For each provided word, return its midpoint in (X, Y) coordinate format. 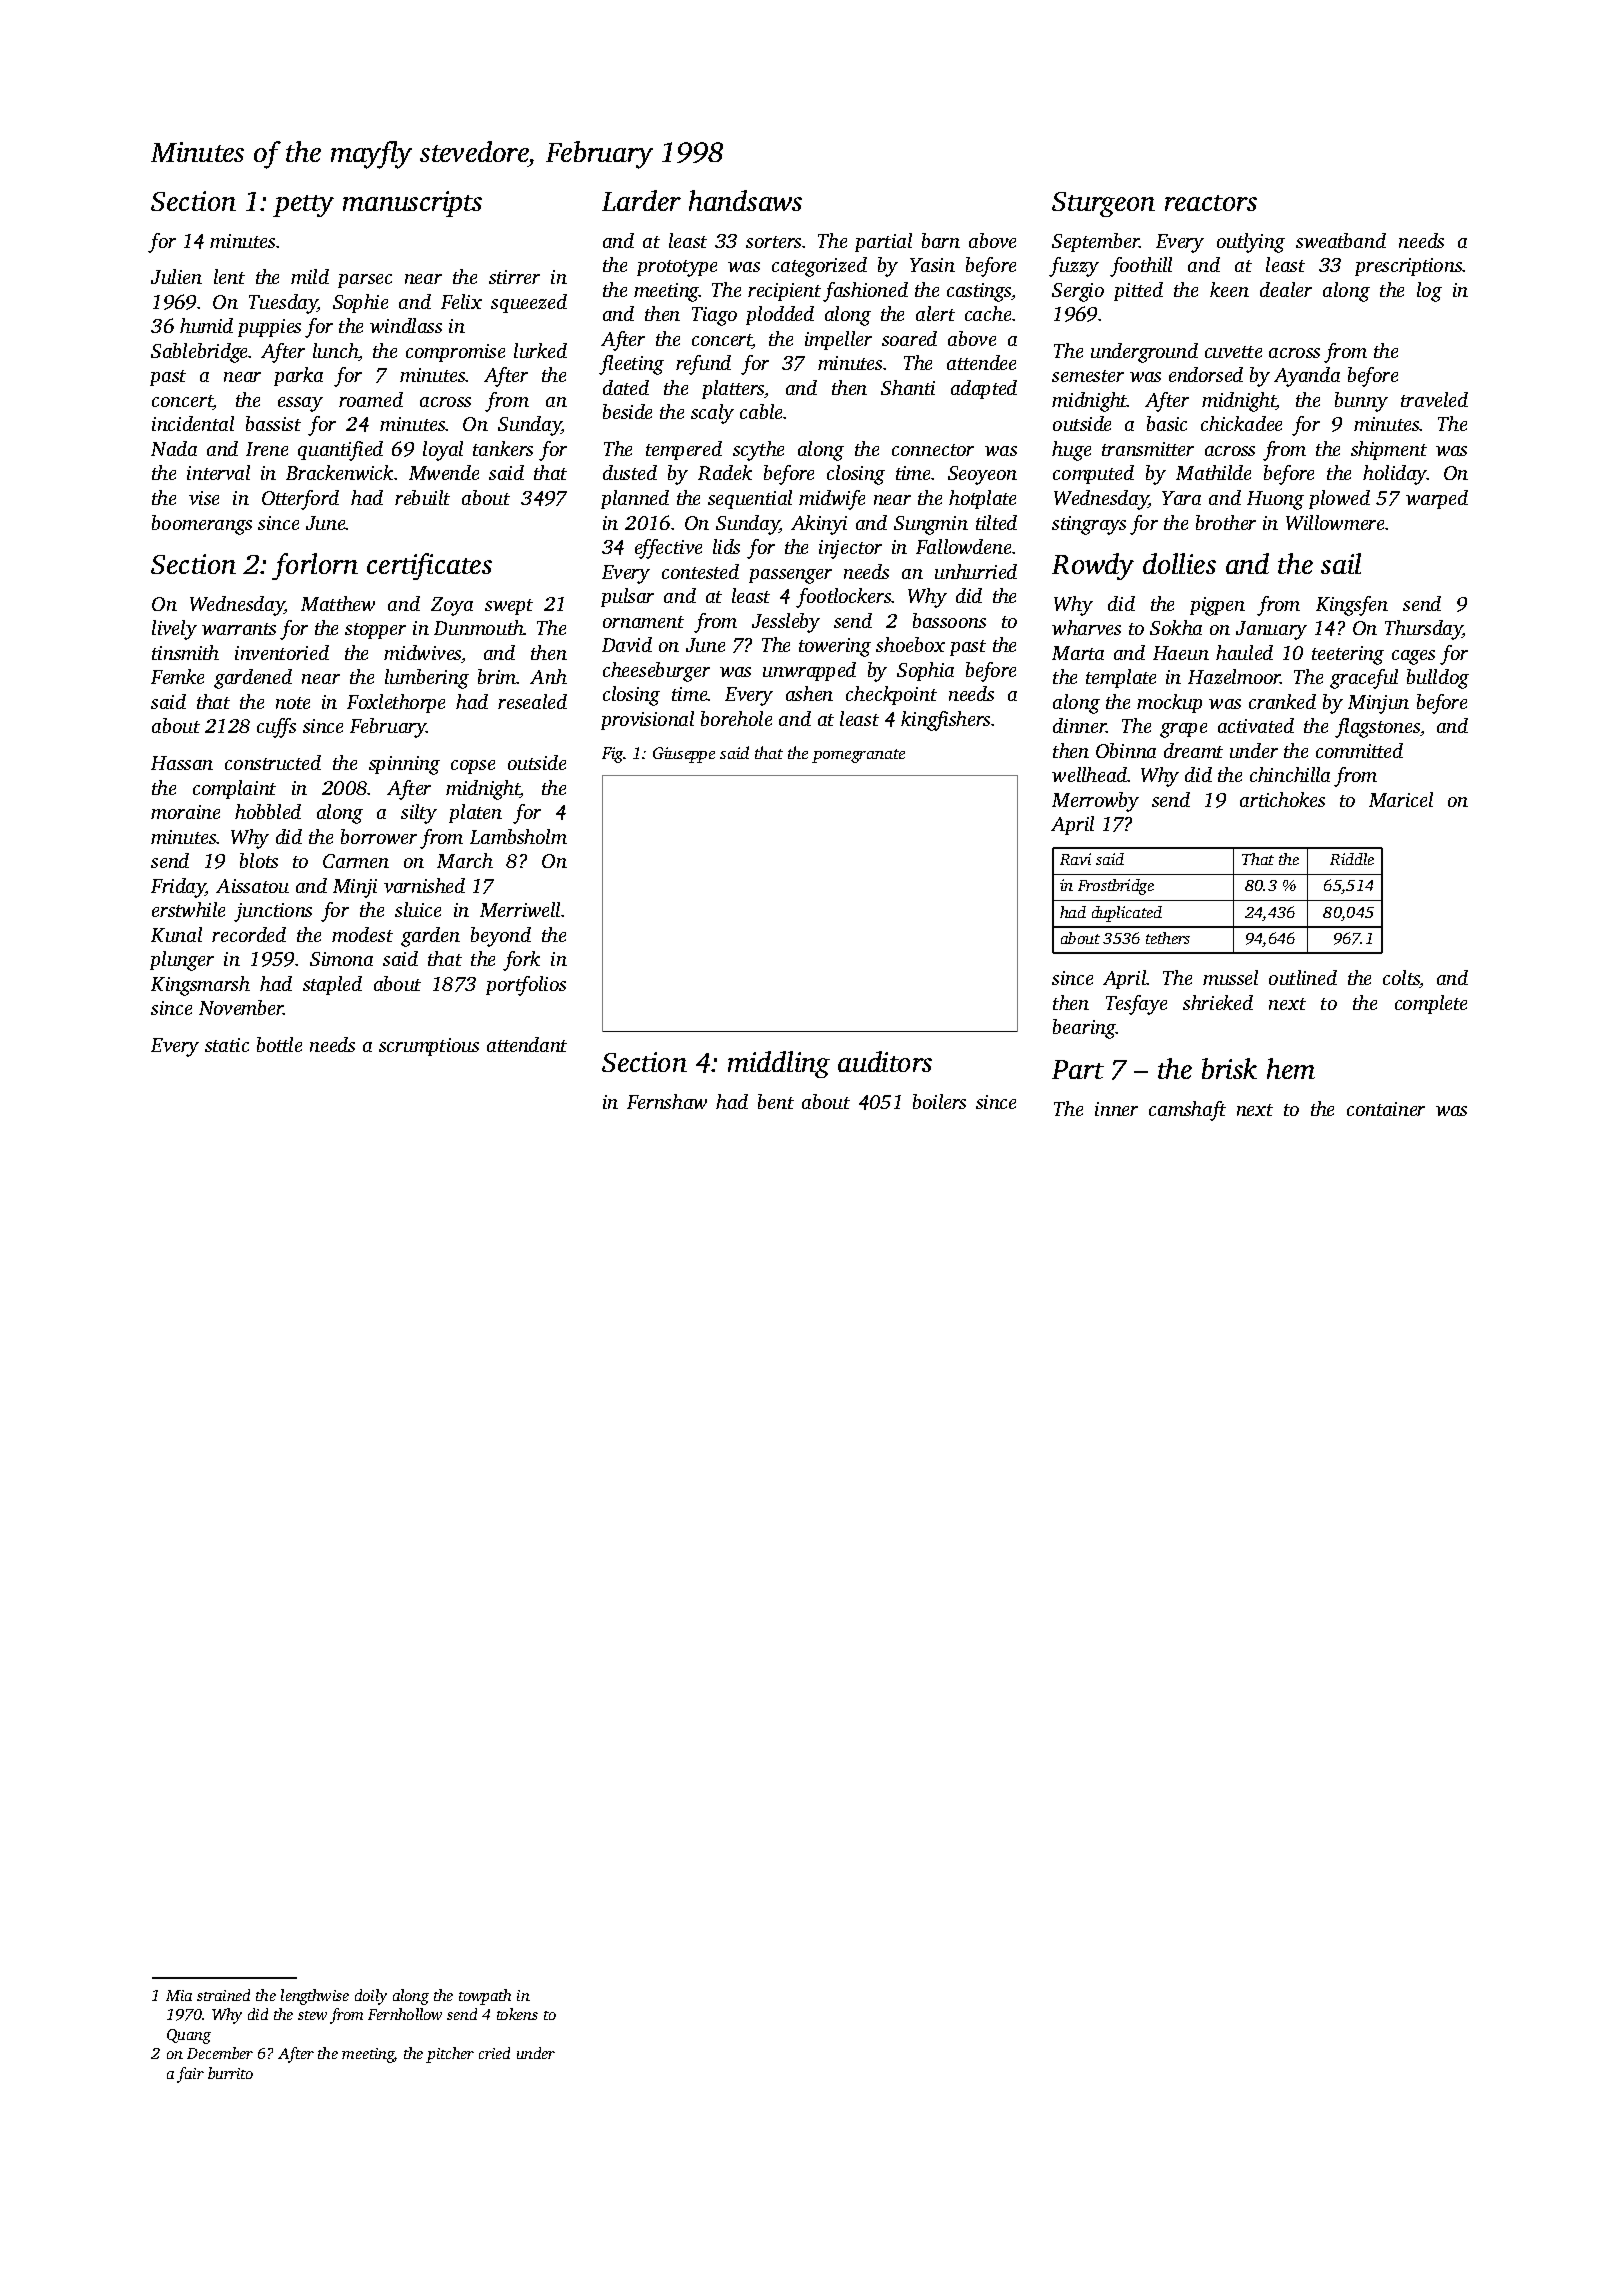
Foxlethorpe (396, 703)
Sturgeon (1103, 204)
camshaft (1187, 1111)
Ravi (1075, 859)
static (227, 1045)
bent (776, 1101)
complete (1431, 1004)
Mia (179, 1995)
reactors (1211, 203)
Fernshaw (667, 1101)
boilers (939, 1101)
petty (303, 206)
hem (1291, 1068)
